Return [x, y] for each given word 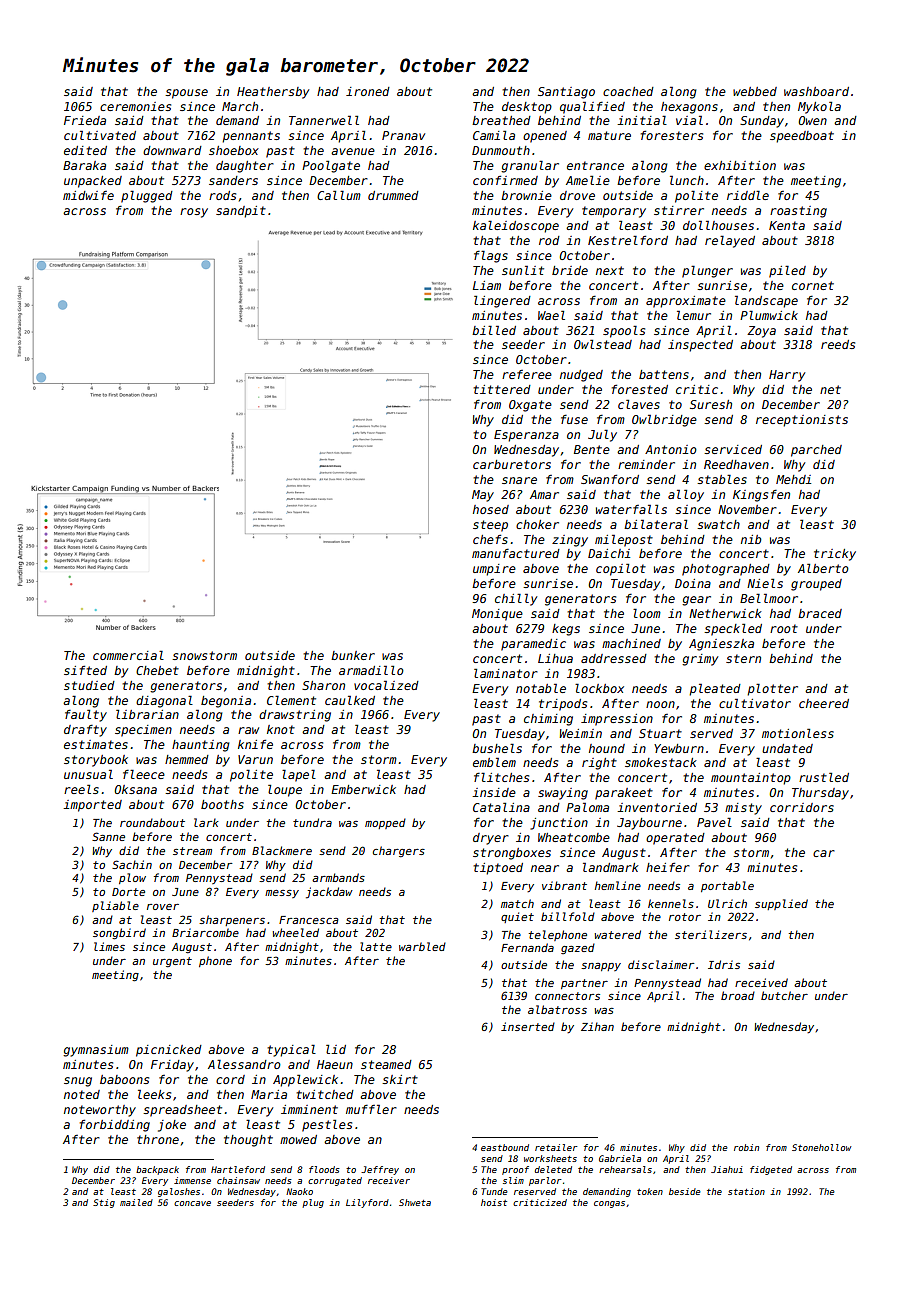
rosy [194, 213]
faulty [86, 715]
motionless [798, 733]
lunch [687, 180]
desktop [527, 108]
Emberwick [363, 789]
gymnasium [96, 1051]
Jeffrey [380, 1170]
